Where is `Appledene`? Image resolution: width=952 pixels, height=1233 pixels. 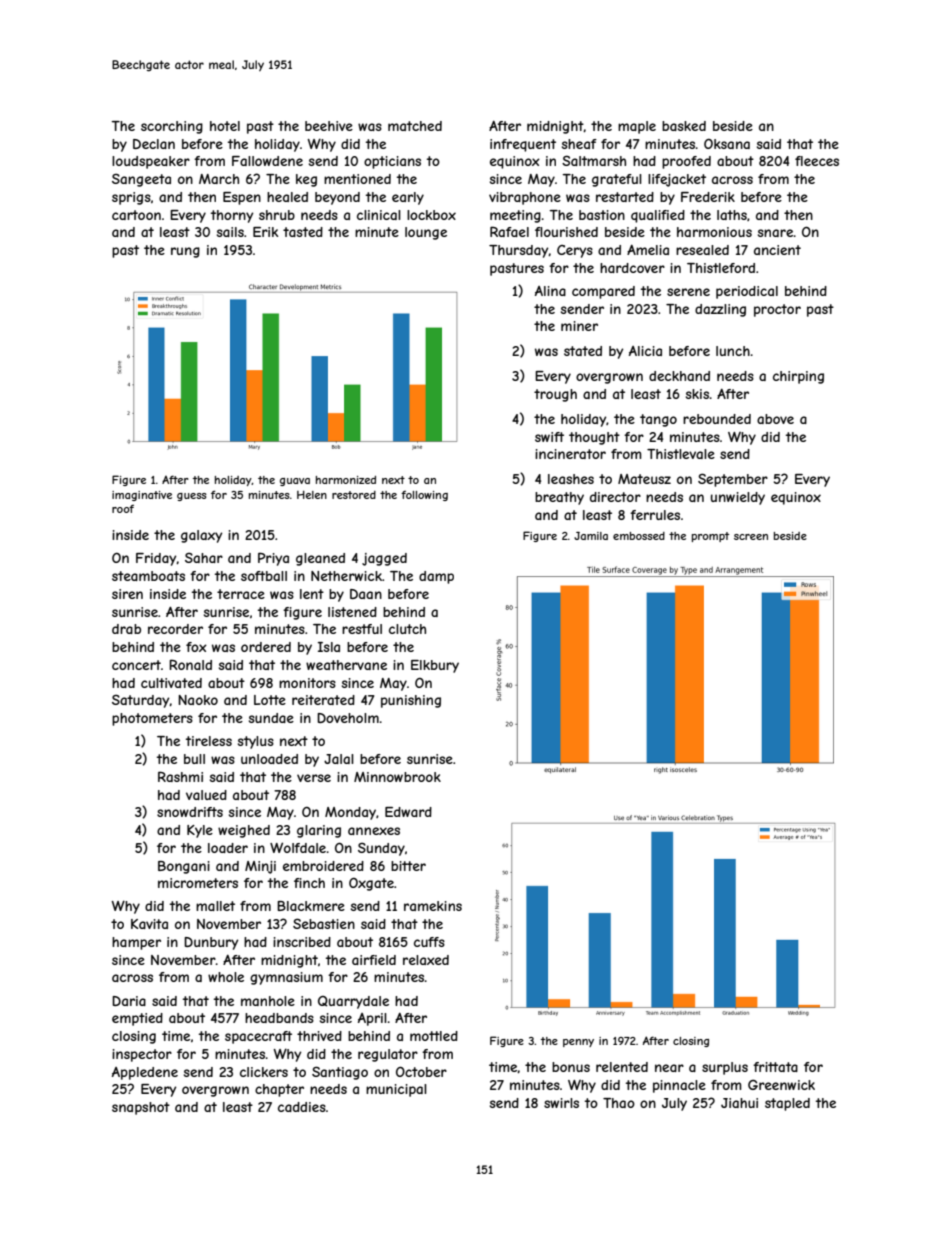 Appledene is located at coordinates (145, 1073).
